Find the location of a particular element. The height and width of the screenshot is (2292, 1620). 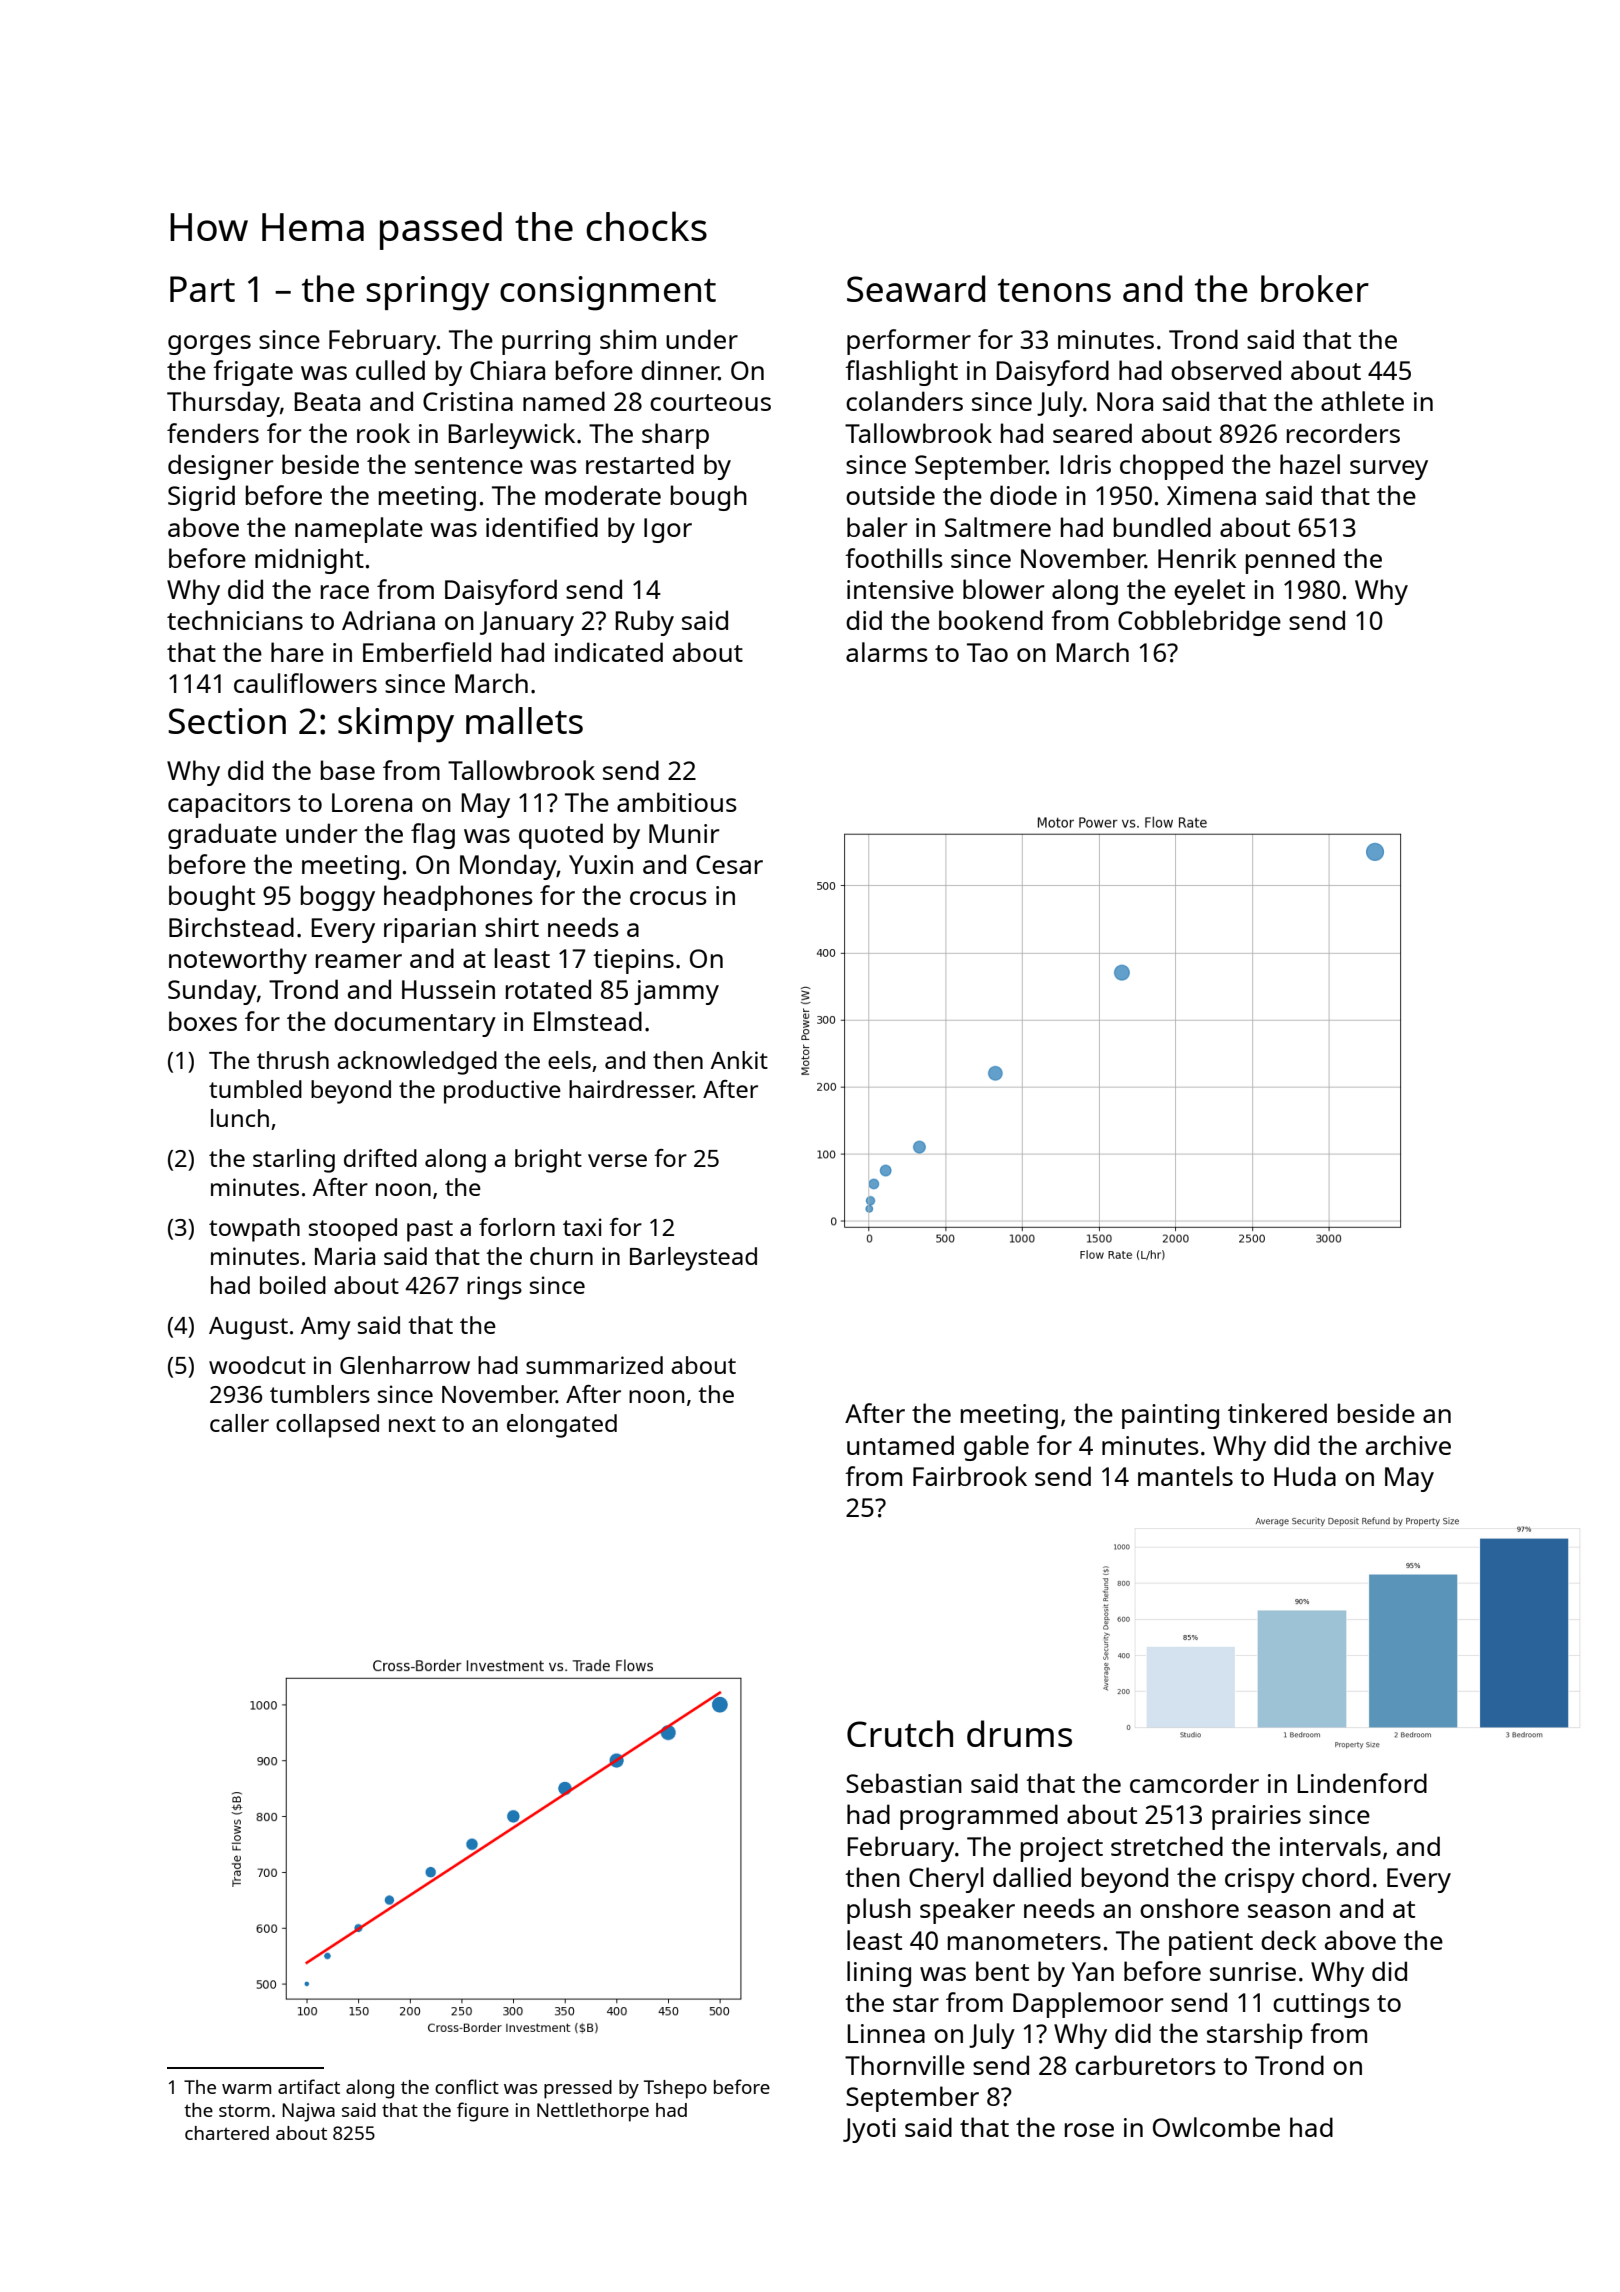

springy is located at coordinates (428, 293).
